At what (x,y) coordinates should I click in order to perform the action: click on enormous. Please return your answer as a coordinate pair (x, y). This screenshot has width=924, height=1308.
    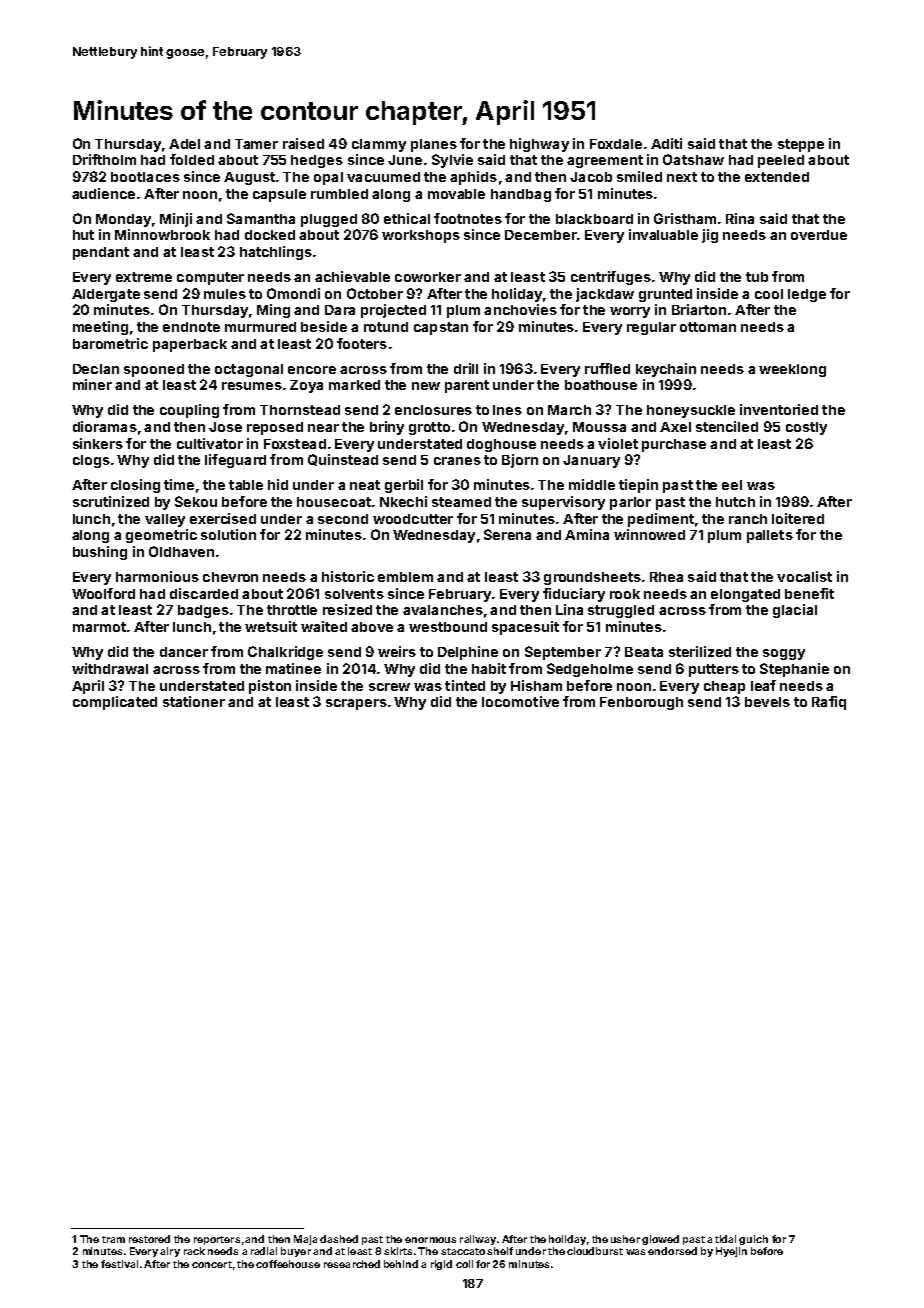
    Looking at the image, I should click on (430, 1240).
